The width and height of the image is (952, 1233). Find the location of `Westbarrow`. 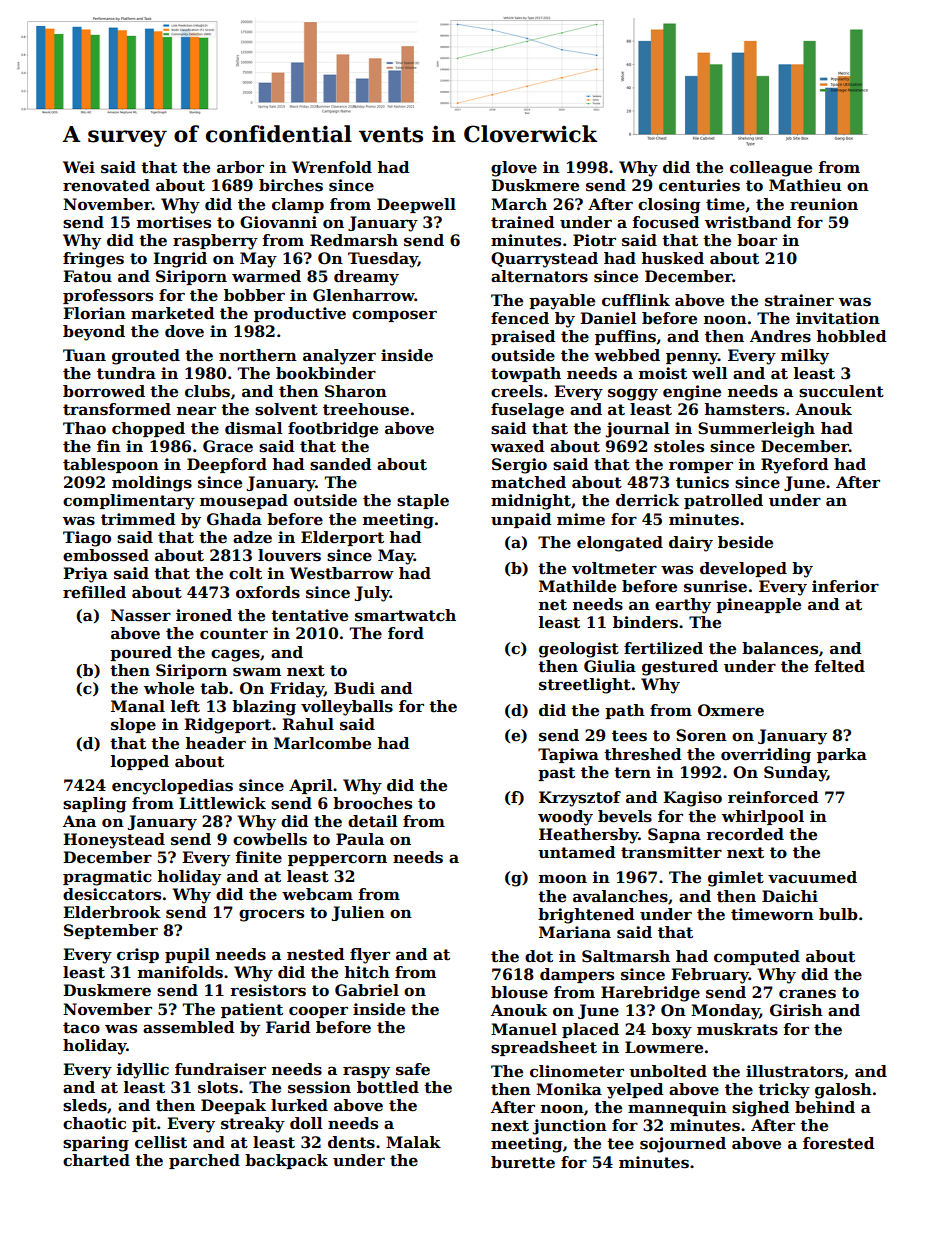

Westbarrow is located at coordinates (342, 573).
